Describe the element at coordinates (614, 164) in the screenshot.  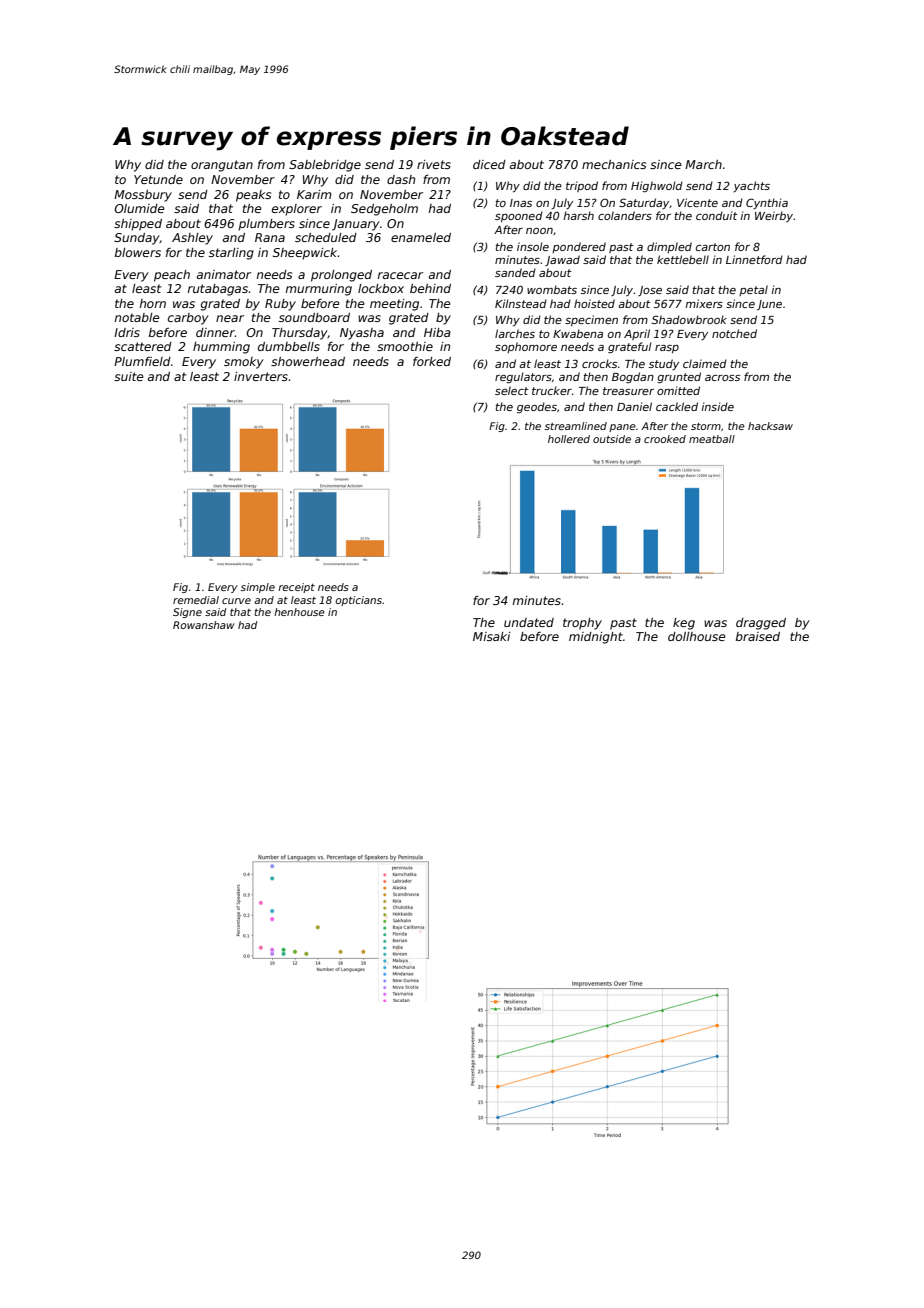
I see `mechanics` at that location.
